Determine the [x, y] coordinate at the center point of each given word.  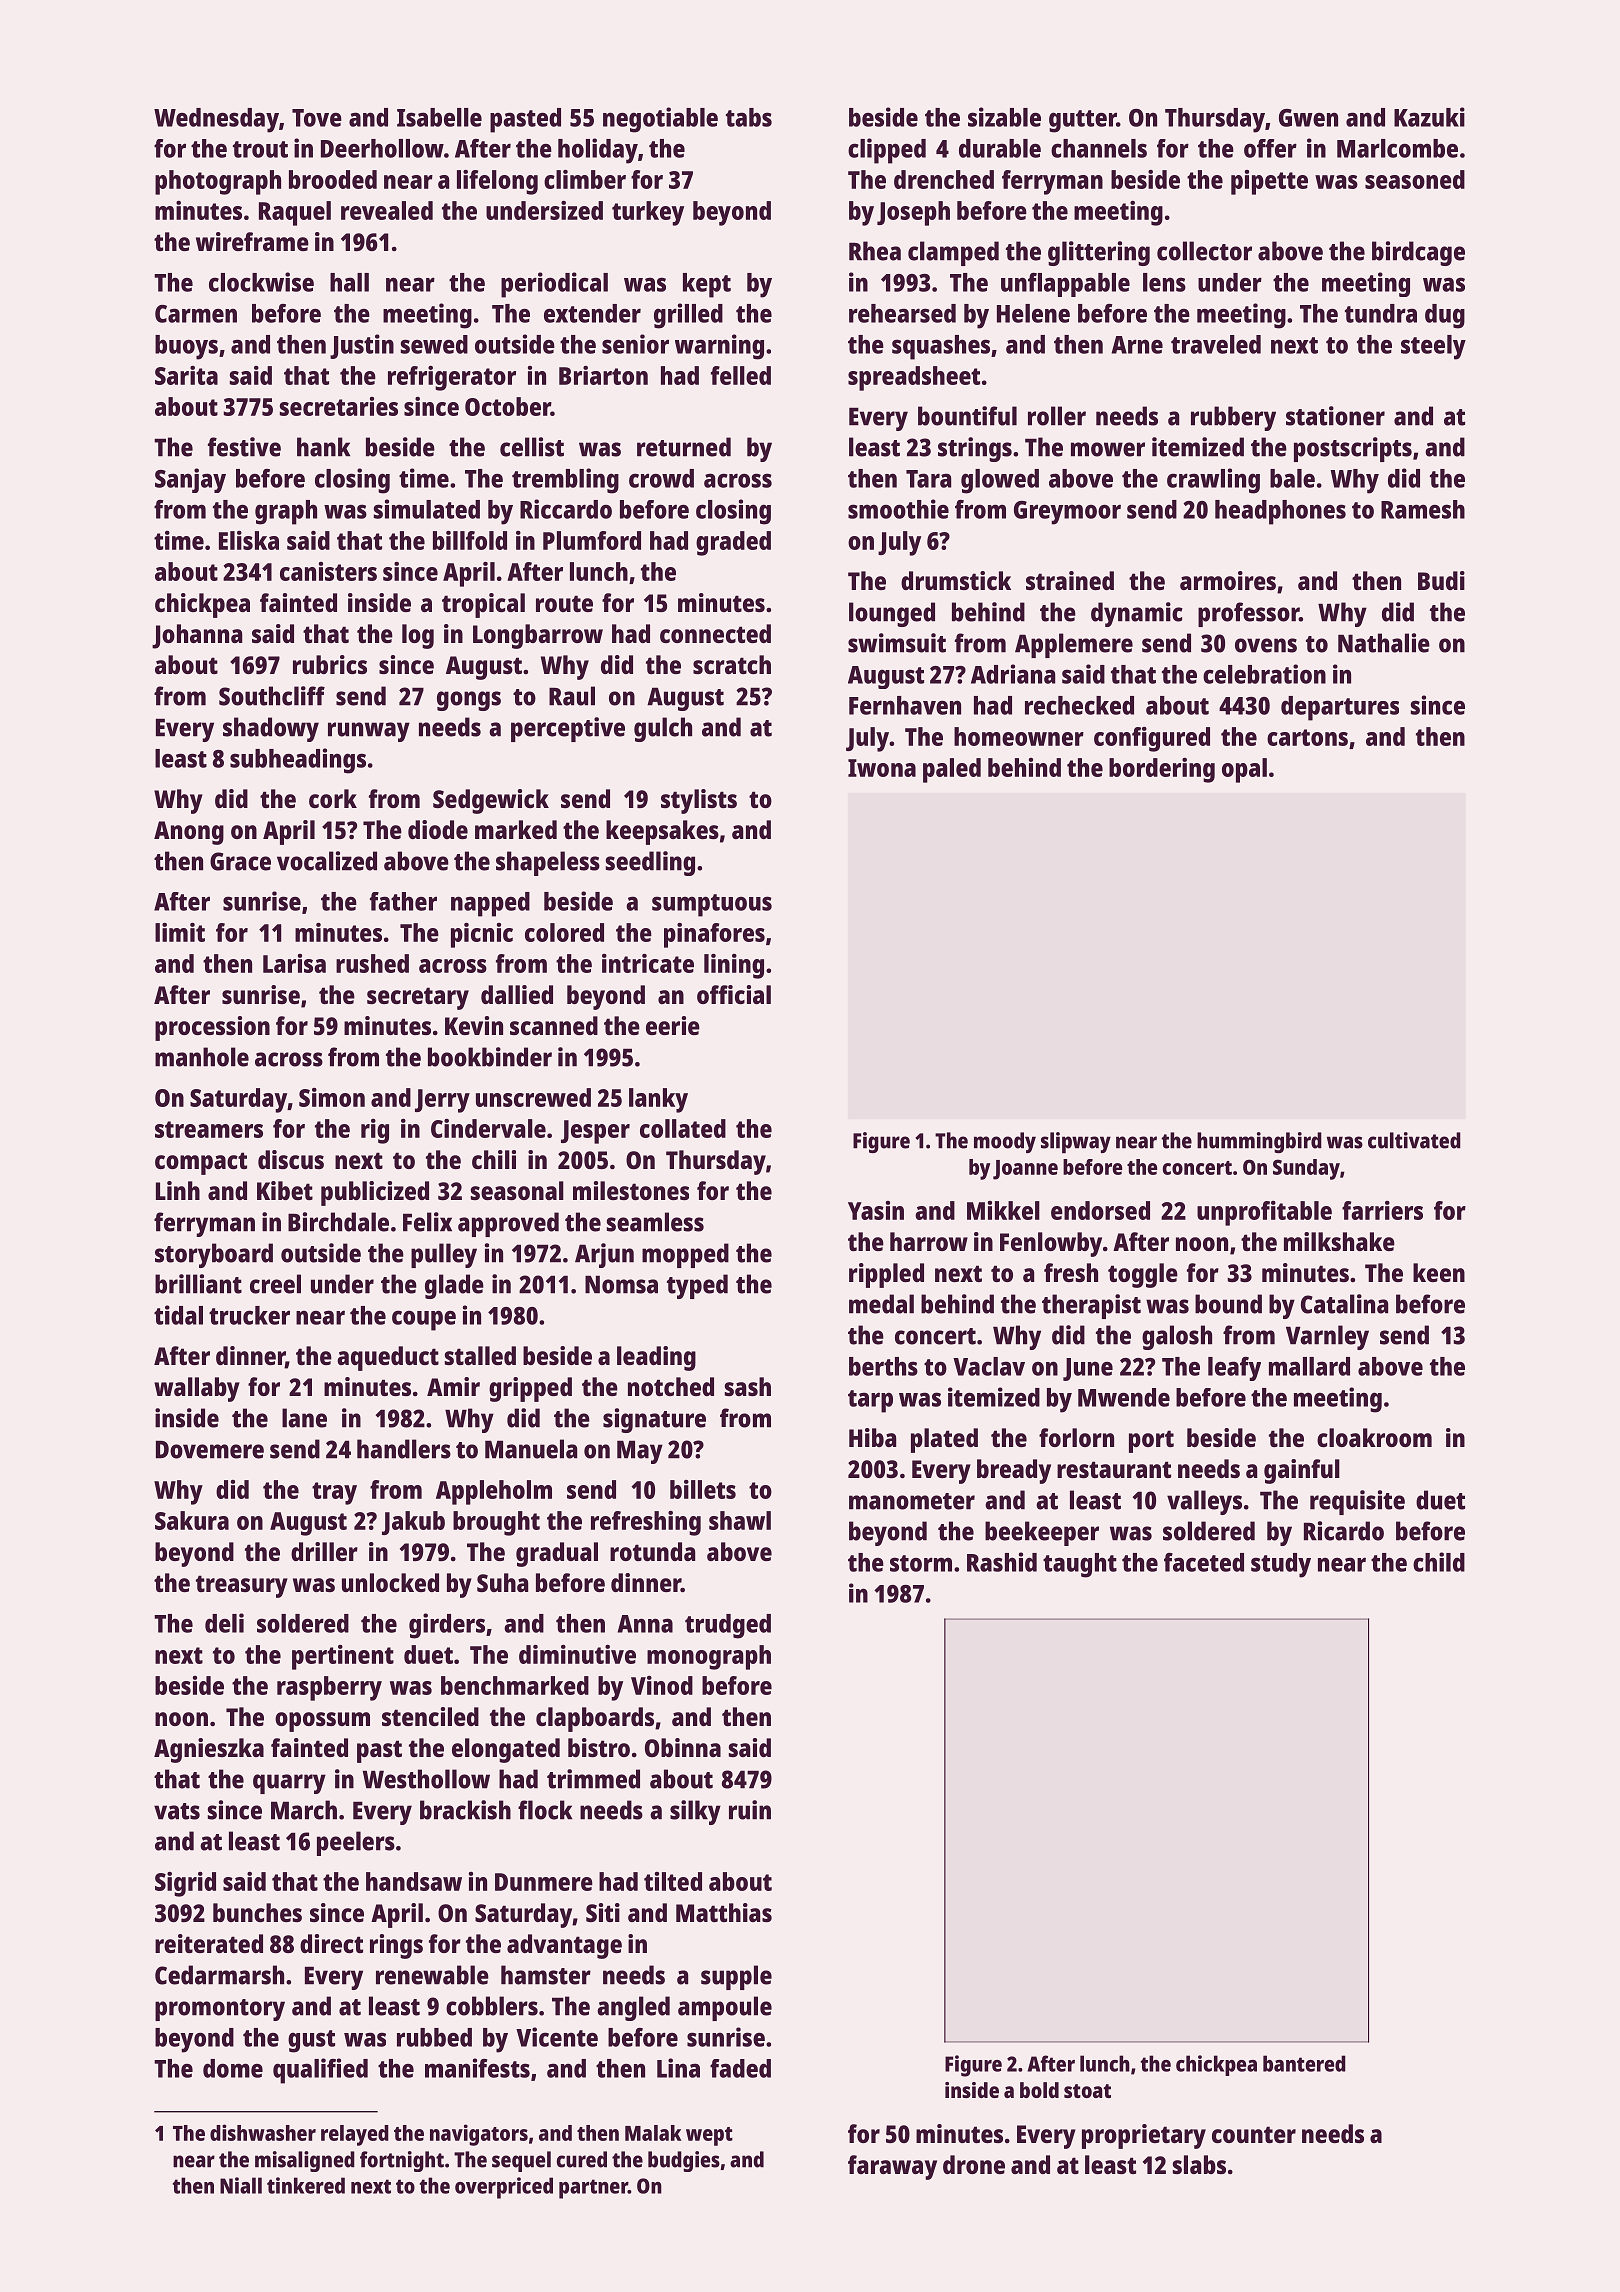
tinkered [306, 2185]
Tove [317, 118]
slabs [1199, 2164]
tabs [749, 117]
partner [593, 2189]
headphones [1280, 512]
